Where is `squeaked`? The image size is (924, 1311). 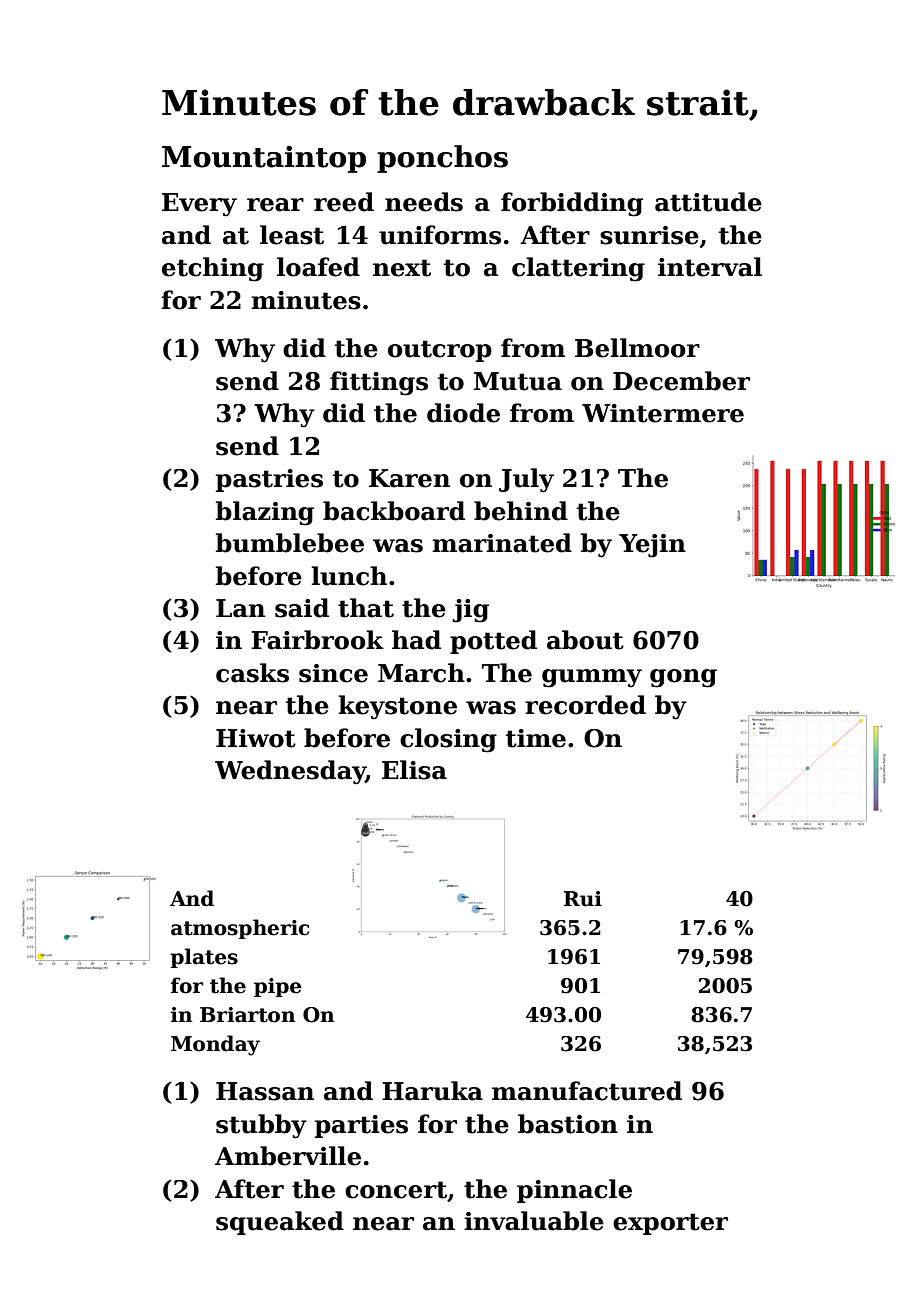
squeaked is located at coordinates (280, 1223).
